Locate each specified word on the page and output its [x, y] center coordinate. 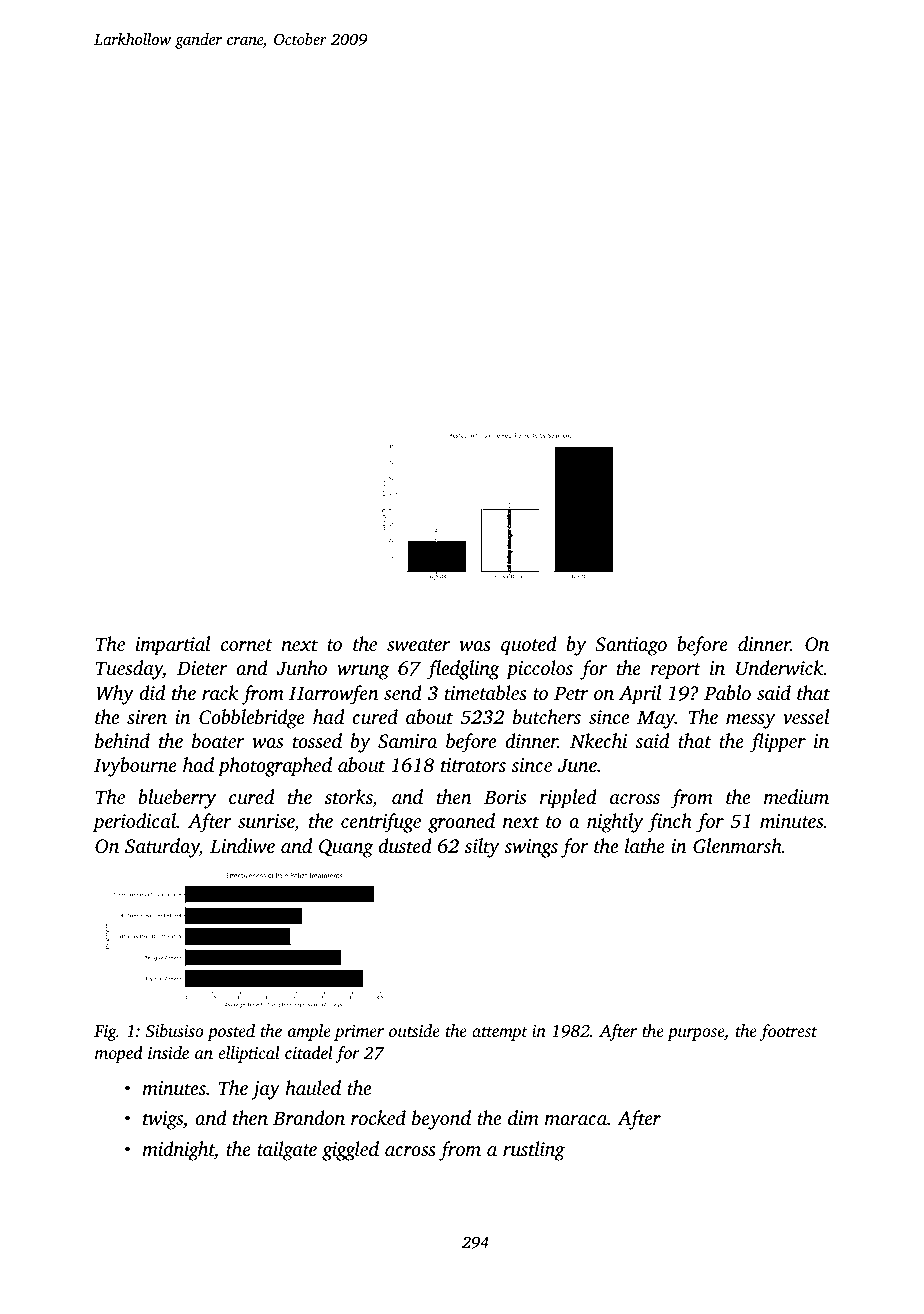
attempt [500, 1034]
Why [115, 695]
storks [349, 798]
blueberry [177, 799]
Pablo [727, 692]
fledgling [462, 670]
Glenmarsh [737, 846]
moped [119, 1054]
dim [523, 1117]
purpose [695, 1034]
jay [265, 1090]
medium [796, 796]
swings [531, 848]
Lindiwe [242, 846]
